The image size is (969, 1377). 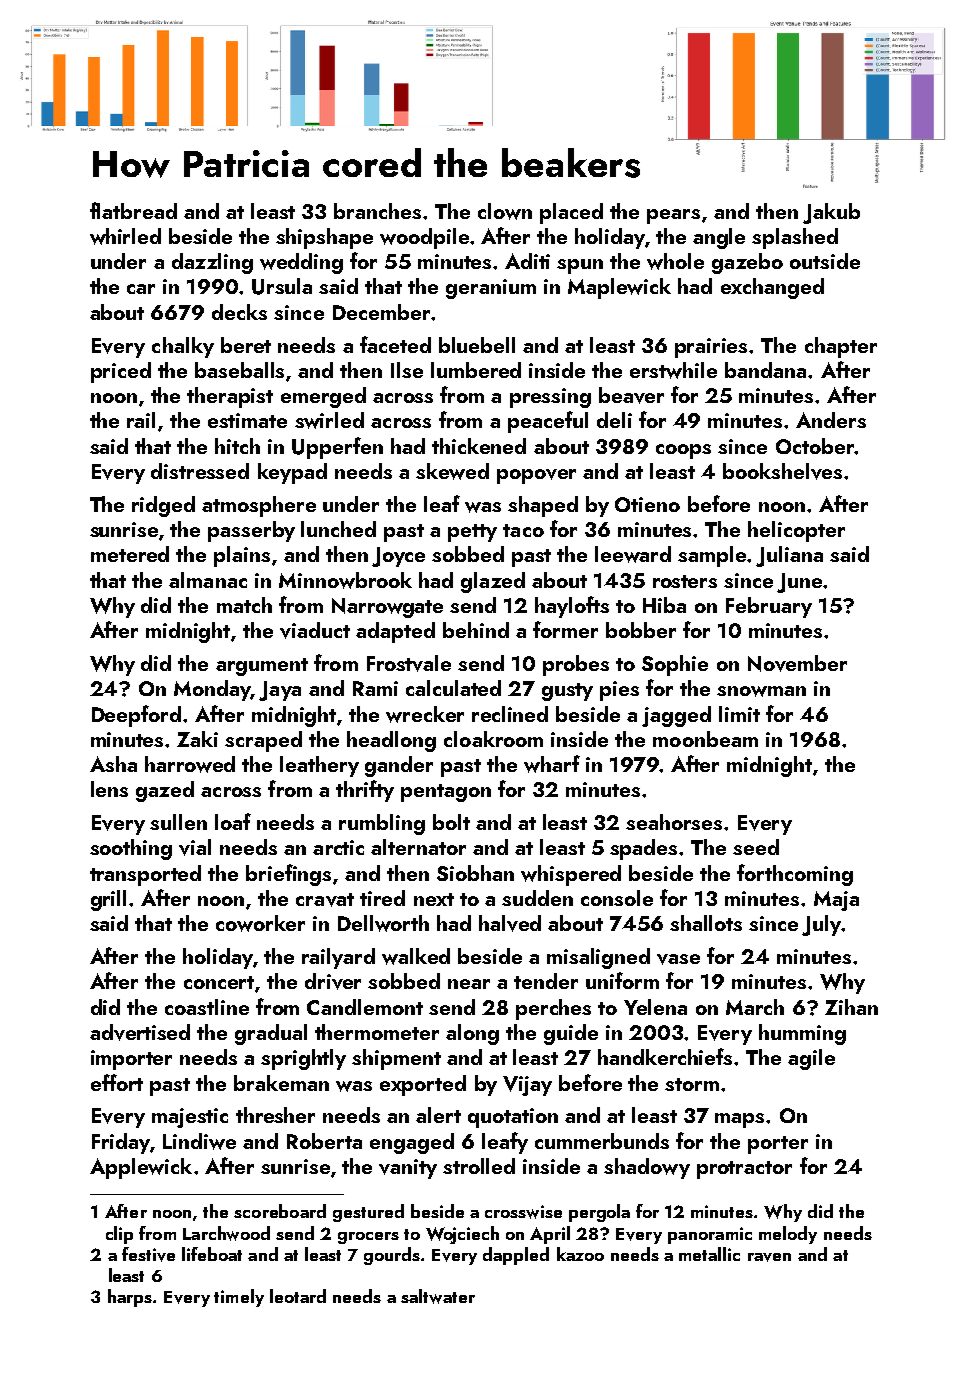 What do you see at coordinates (598, 958) in the screenshot?
I see `misaligned` at bounding box center [598, 958].
